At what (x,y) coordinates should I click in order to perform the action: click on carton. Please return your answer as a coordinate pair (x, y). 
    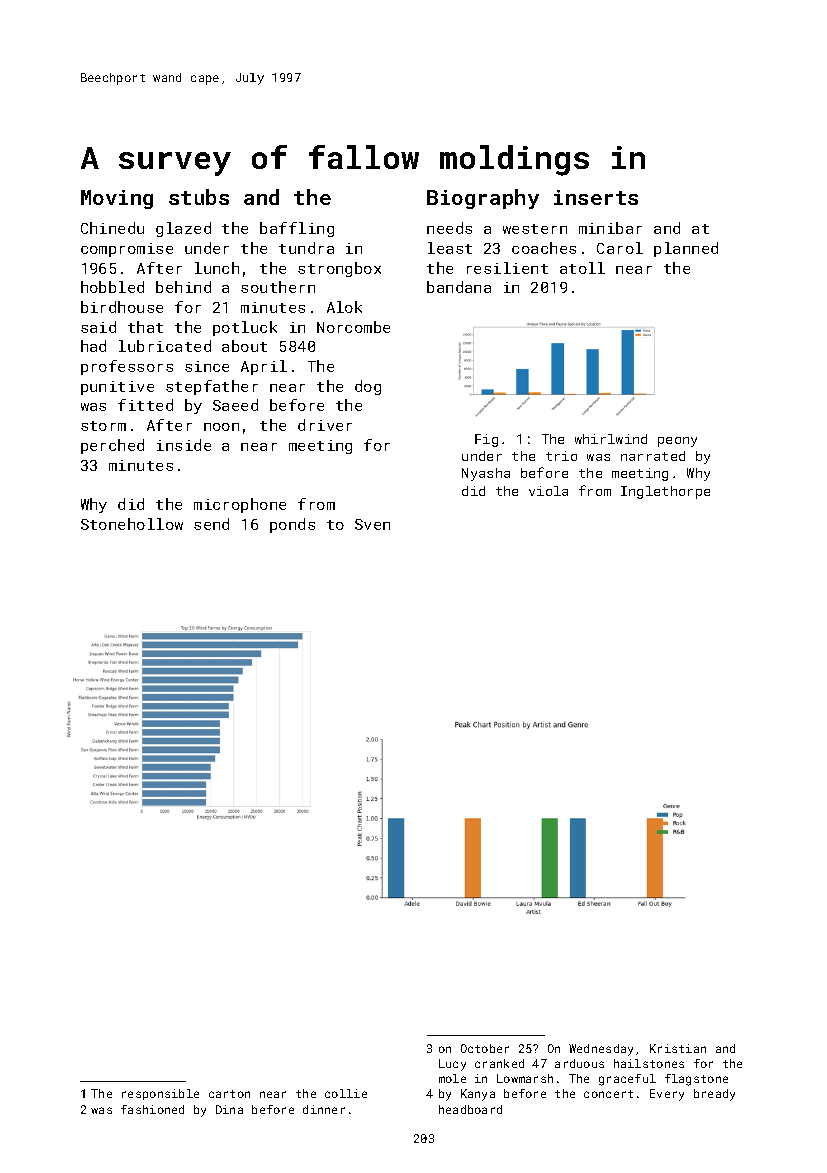
    Looking at the image, I should click on (229, 1094).
